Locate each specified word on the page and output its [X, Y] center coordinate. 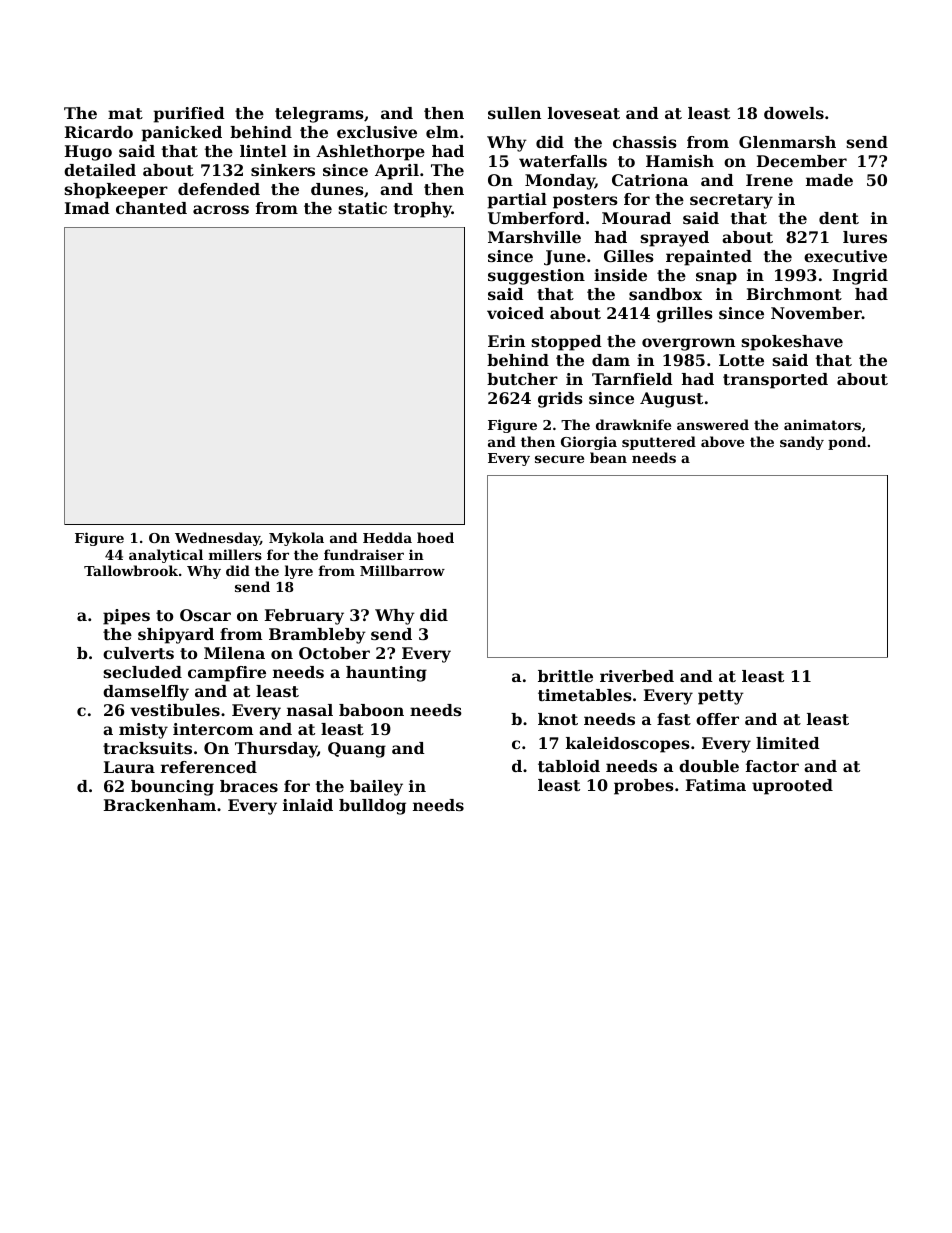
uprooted [792, 787]
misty [143, 731]
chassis [645, 142]
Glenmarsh [787, 142]
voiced [515, 313]
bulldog [372, 807]
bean [608, 457]
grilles [685, 315]
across [221, 209]
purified [189, 115]
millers [235, 554]
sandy [802, 443]
